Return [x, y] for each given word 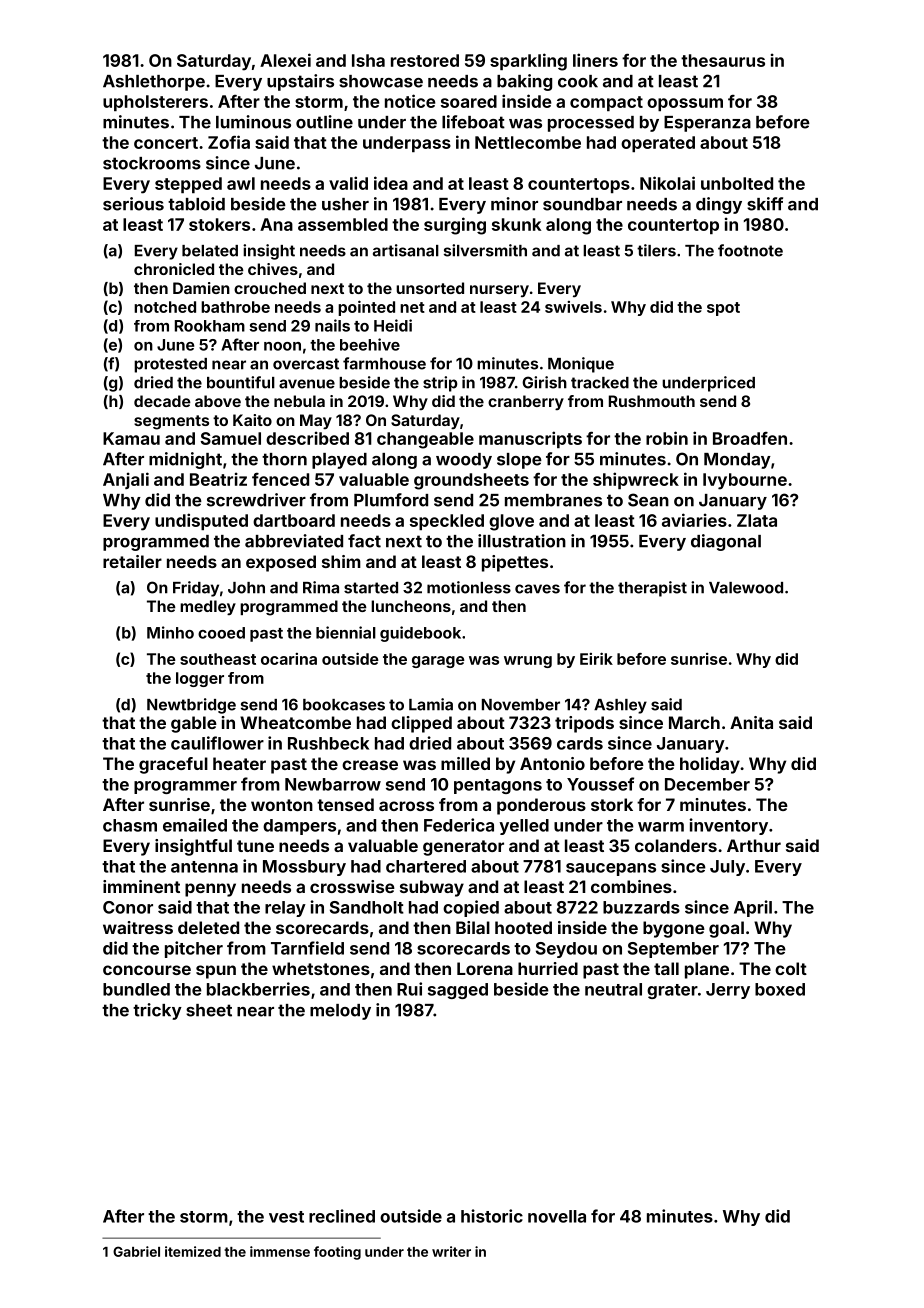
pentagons [498, 786]
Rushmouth [652, 401]
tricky [157, 1011]
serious [133, 204]
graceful [173, 765]
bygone [674, 929]
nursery [499, 291]
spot [723, 309]
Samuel [231, 438]
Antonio [552, 763]
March [694, 722]
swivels [573, 307]
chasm [130, 825]
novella [557, 1216]
